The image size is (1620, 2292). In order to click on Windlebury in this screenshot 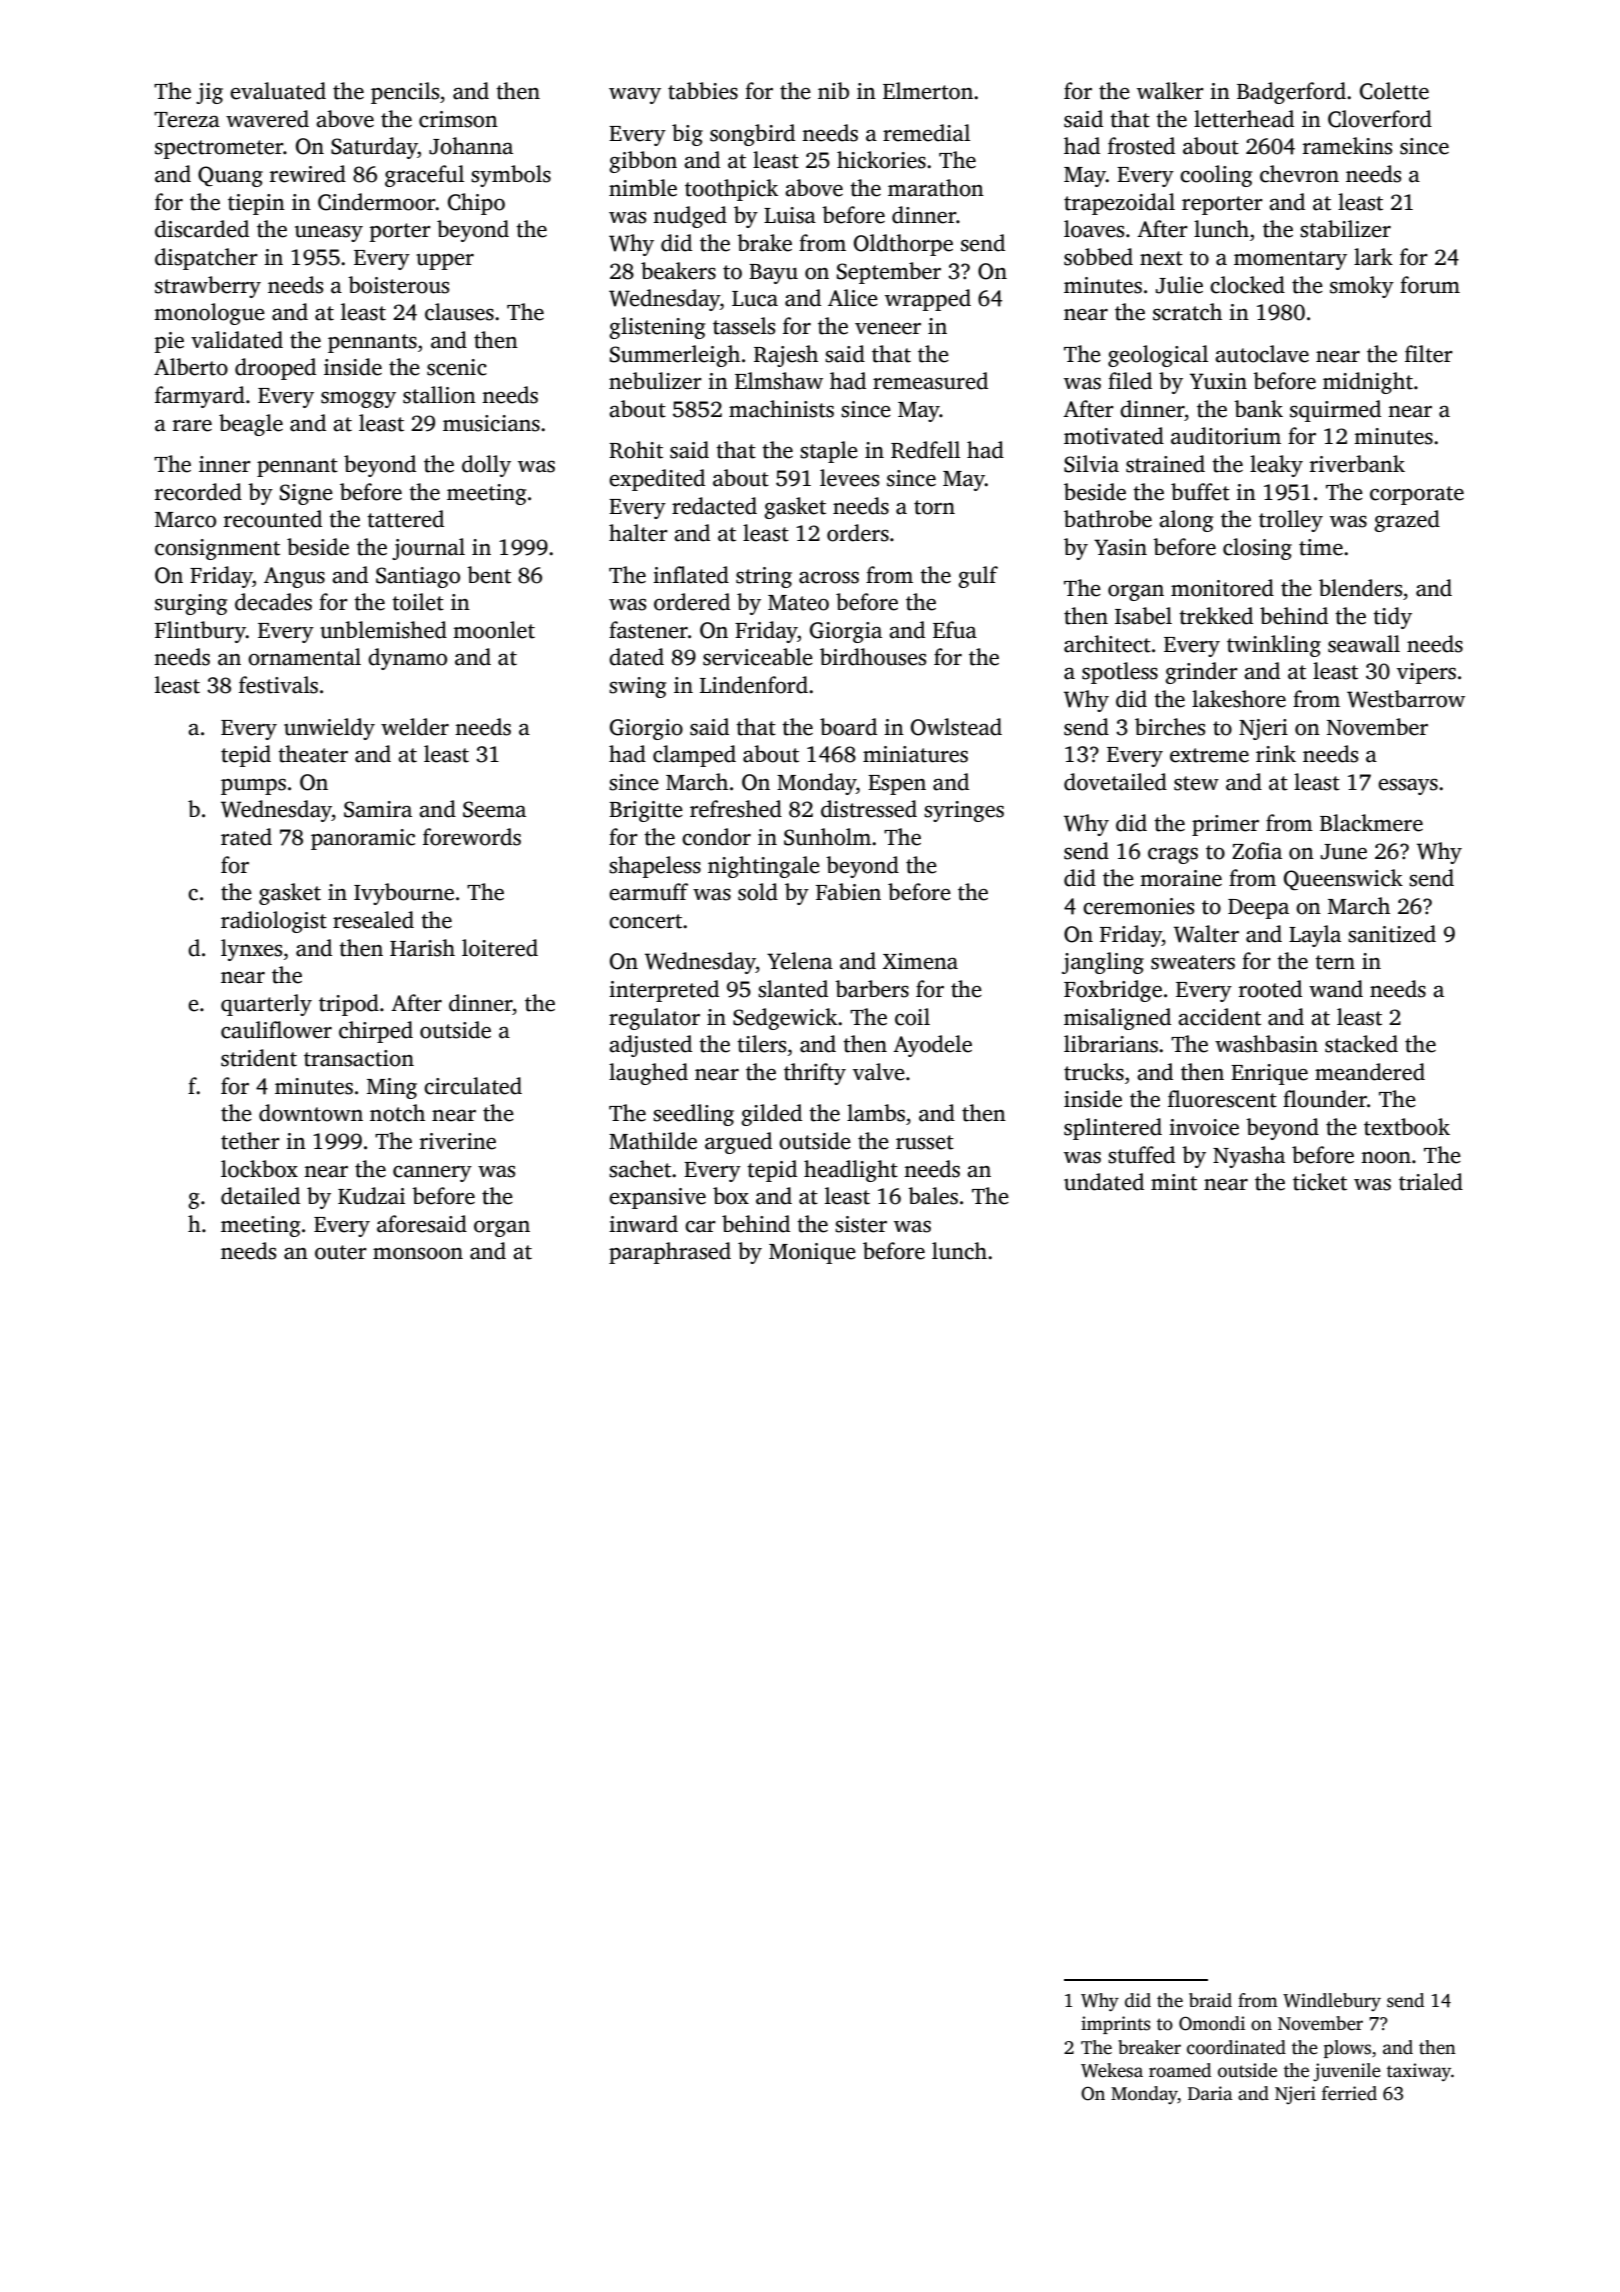, I will do `click(1332, 2002)`.
